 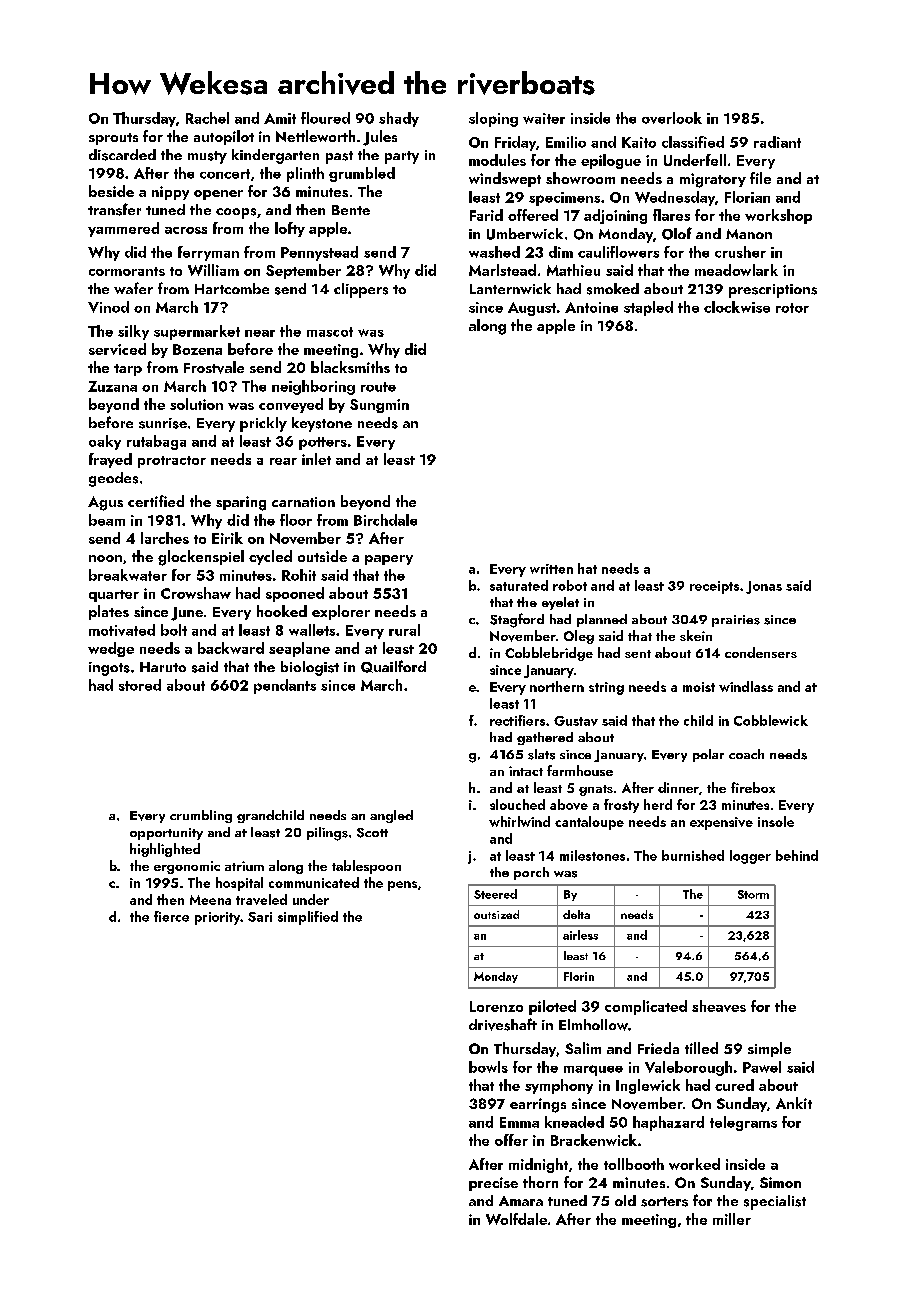 What do you see at coordinates (544, 118) in the screenshot?
I see `waiter` at bounding box center [544, 118].
